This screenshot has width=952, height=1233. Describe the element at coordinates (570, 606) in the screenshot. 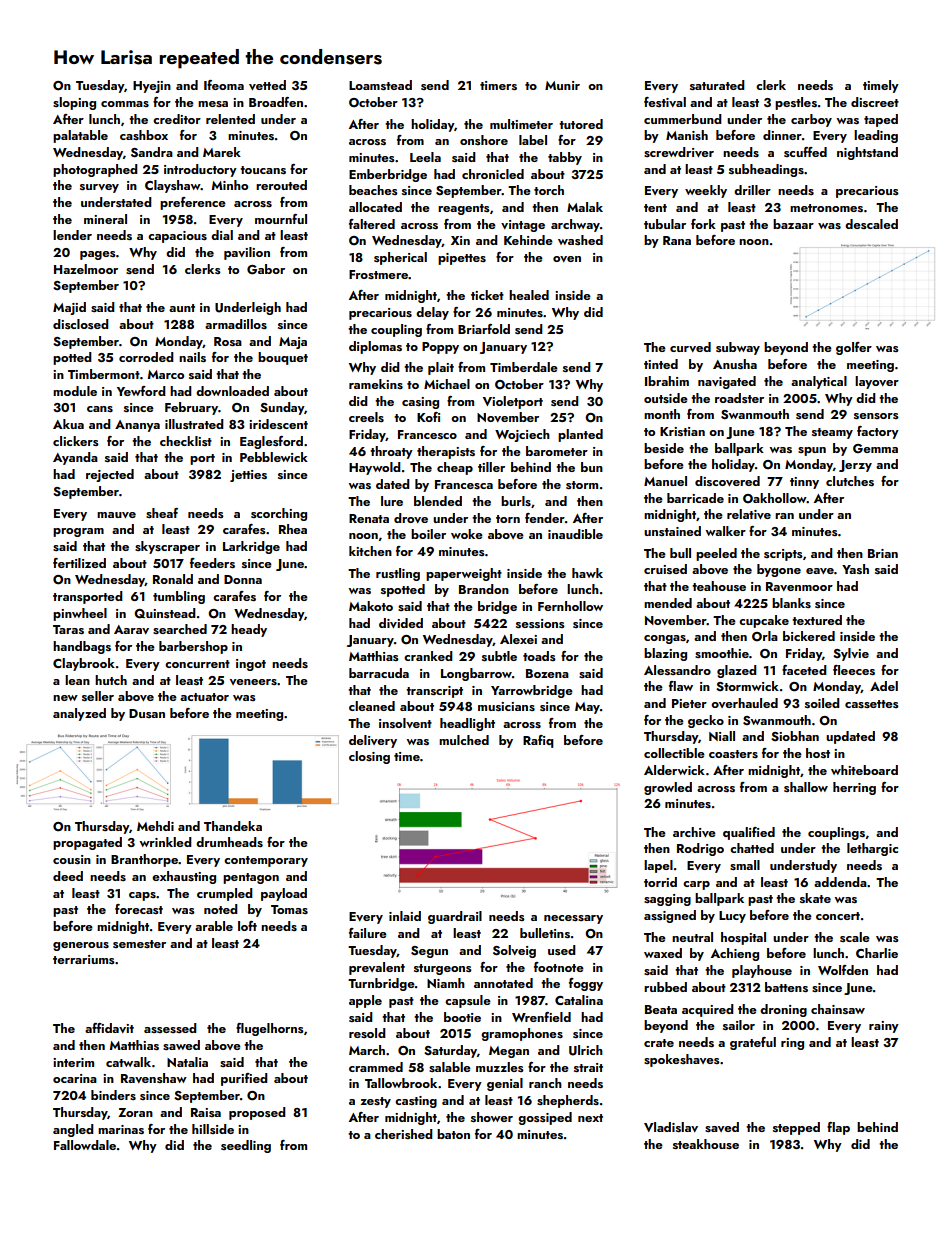

I see `Fernhollow` at that location.
